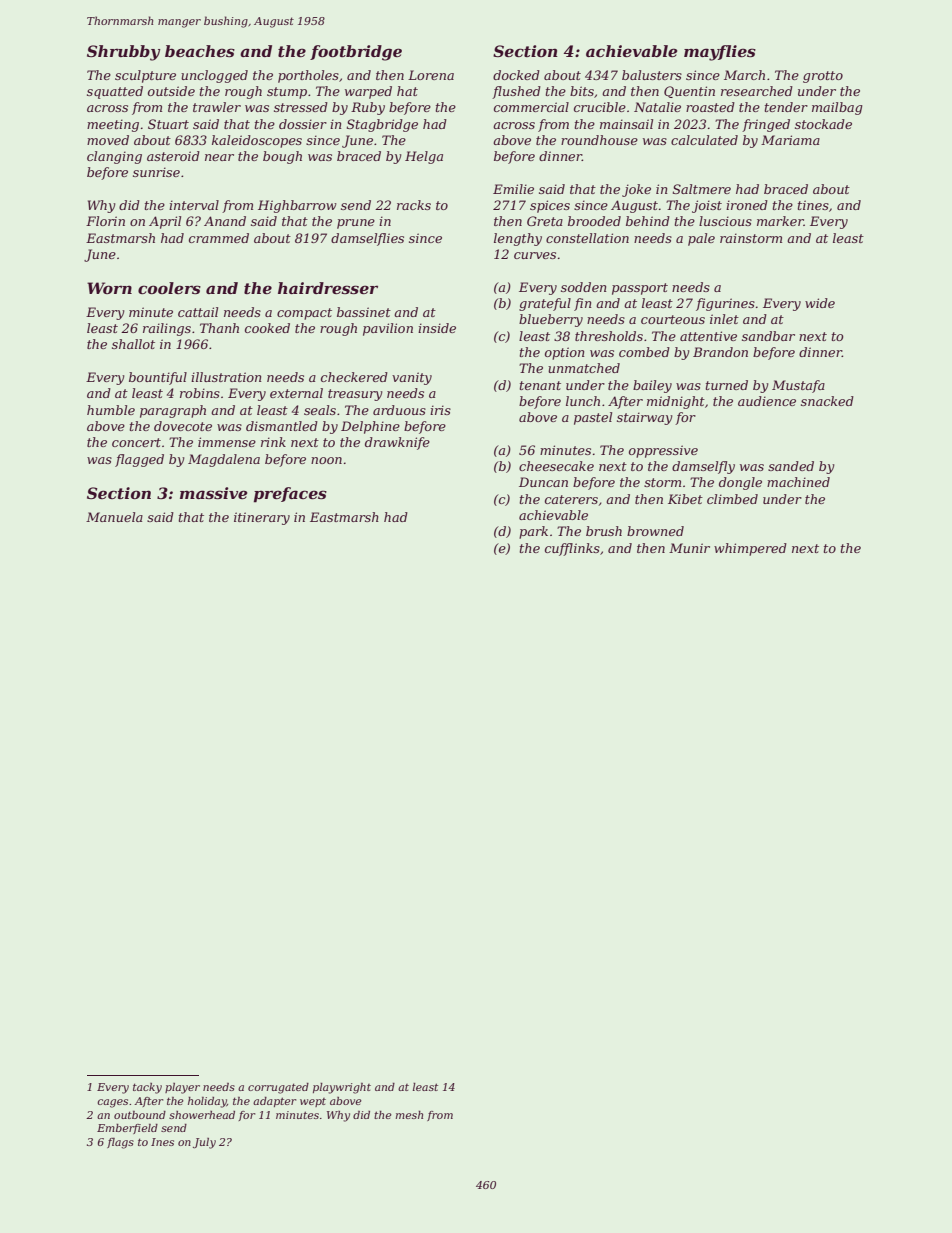 The height and width of the page is (1233, 952). Describe the element at coordinates (123, 53) in the page. I see `Shrubby` at that location.
